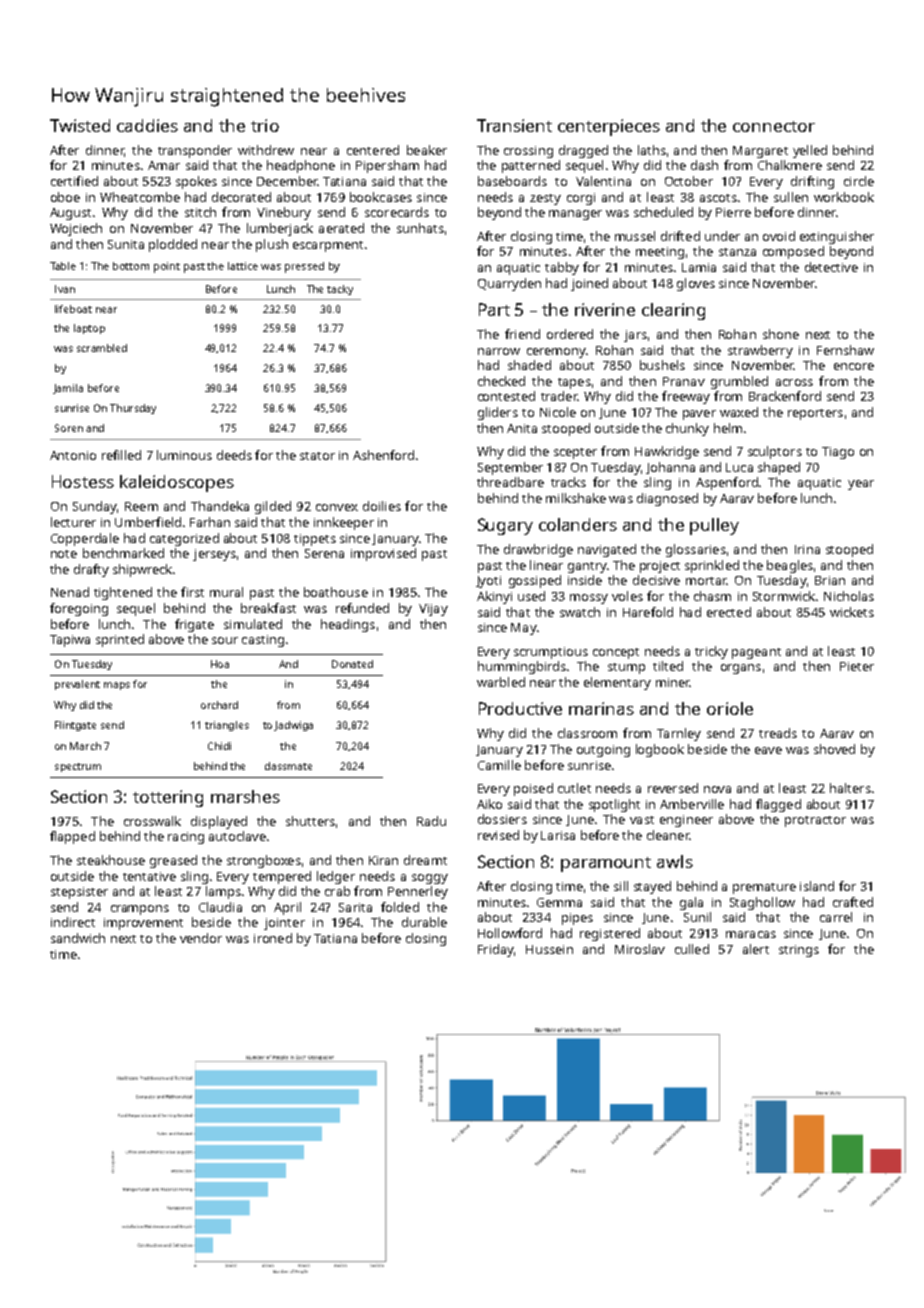 The height and width of the document is (1308, 924). What do you see at coordinates (117, 686) in the document?
I see `maps` at bounding box center [117, 686].
